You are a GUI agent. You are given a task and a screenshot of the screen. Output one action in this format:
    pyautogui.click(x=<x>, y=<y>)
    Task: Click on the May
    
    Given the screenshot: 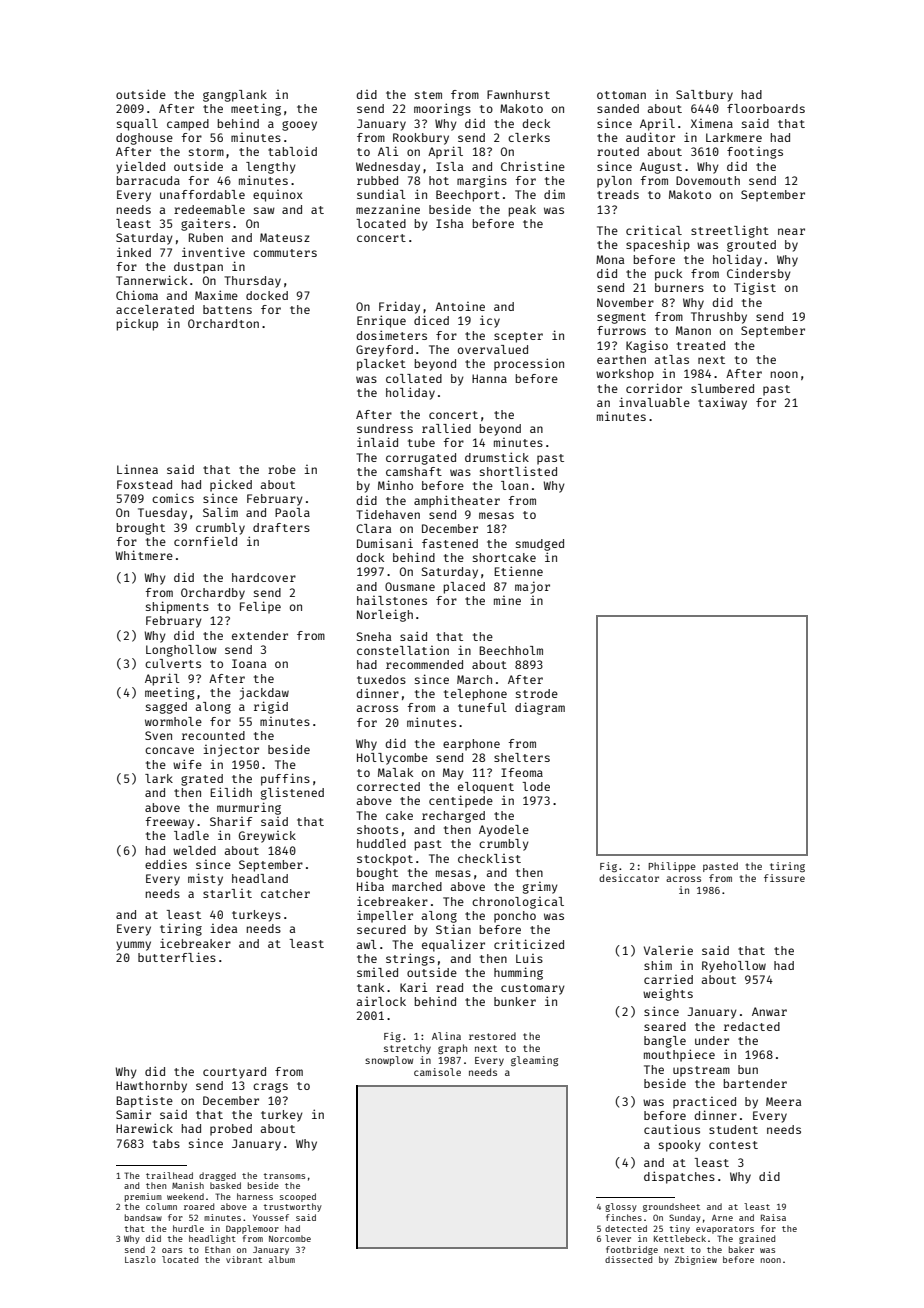 What is the action you would take?
    pyautogui.click(x=453, y=774)
